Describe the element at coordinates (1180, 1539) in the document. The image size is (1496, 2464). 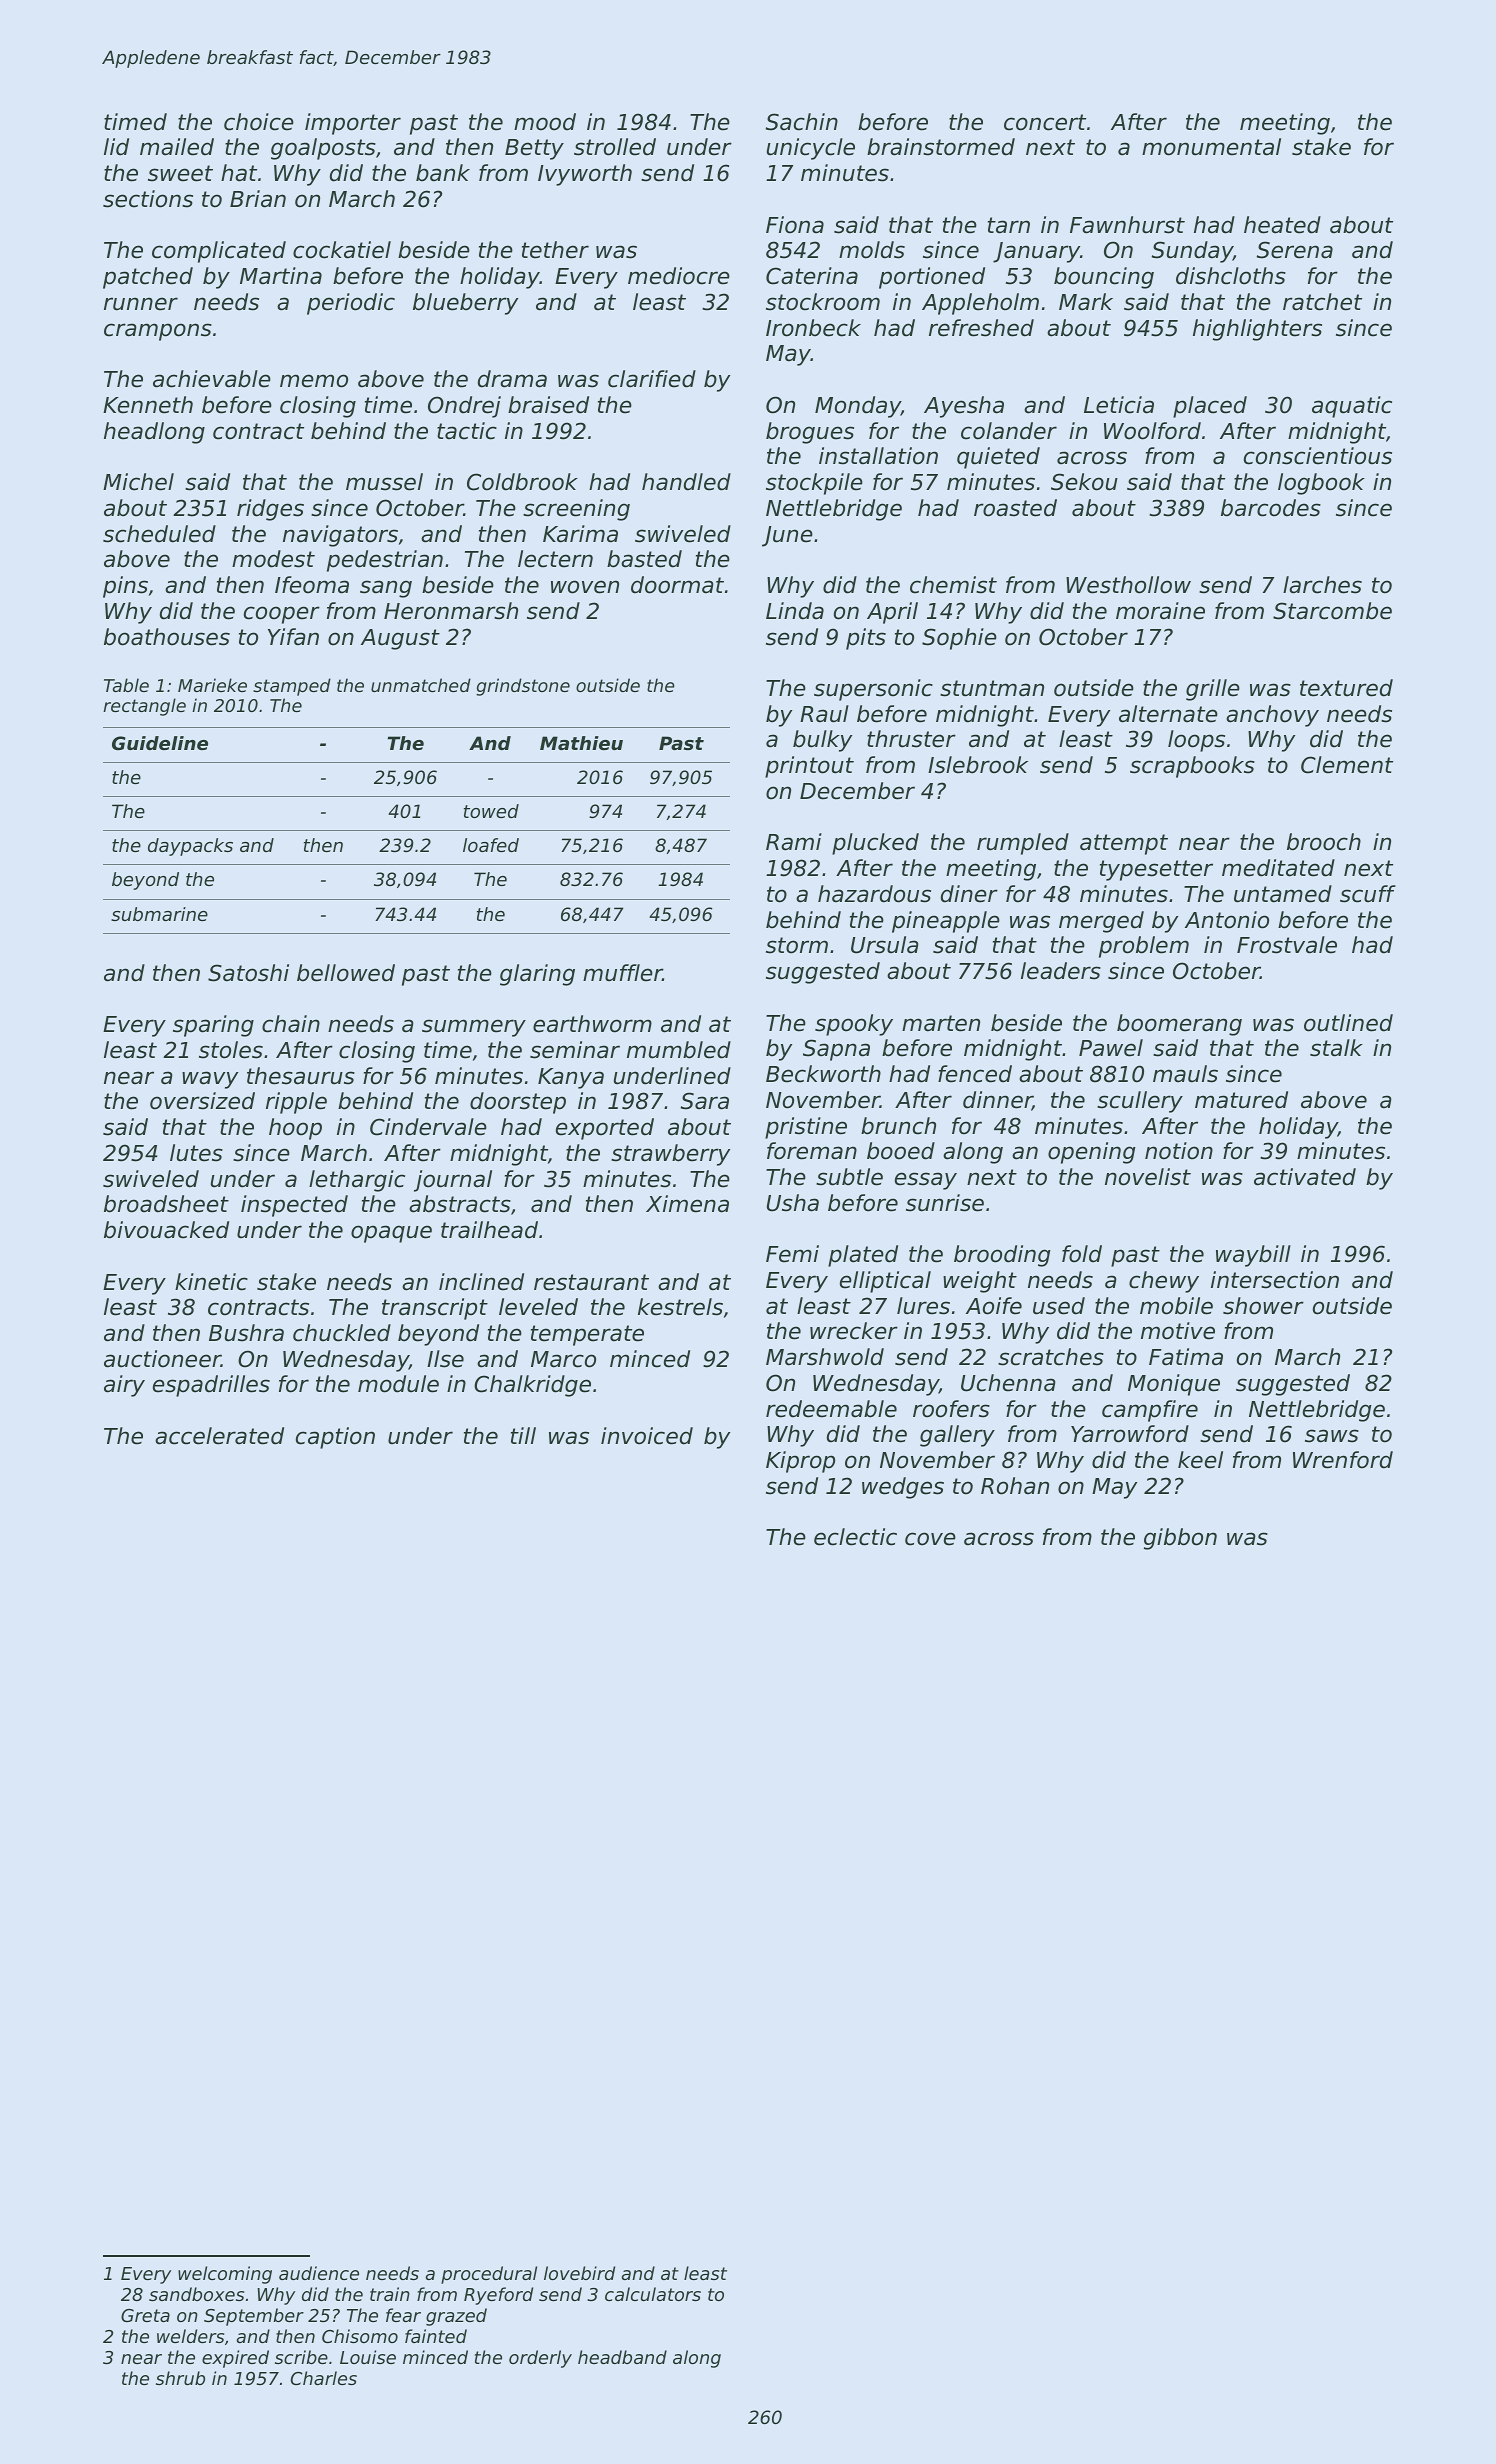
I see `gibbon` at that location.
